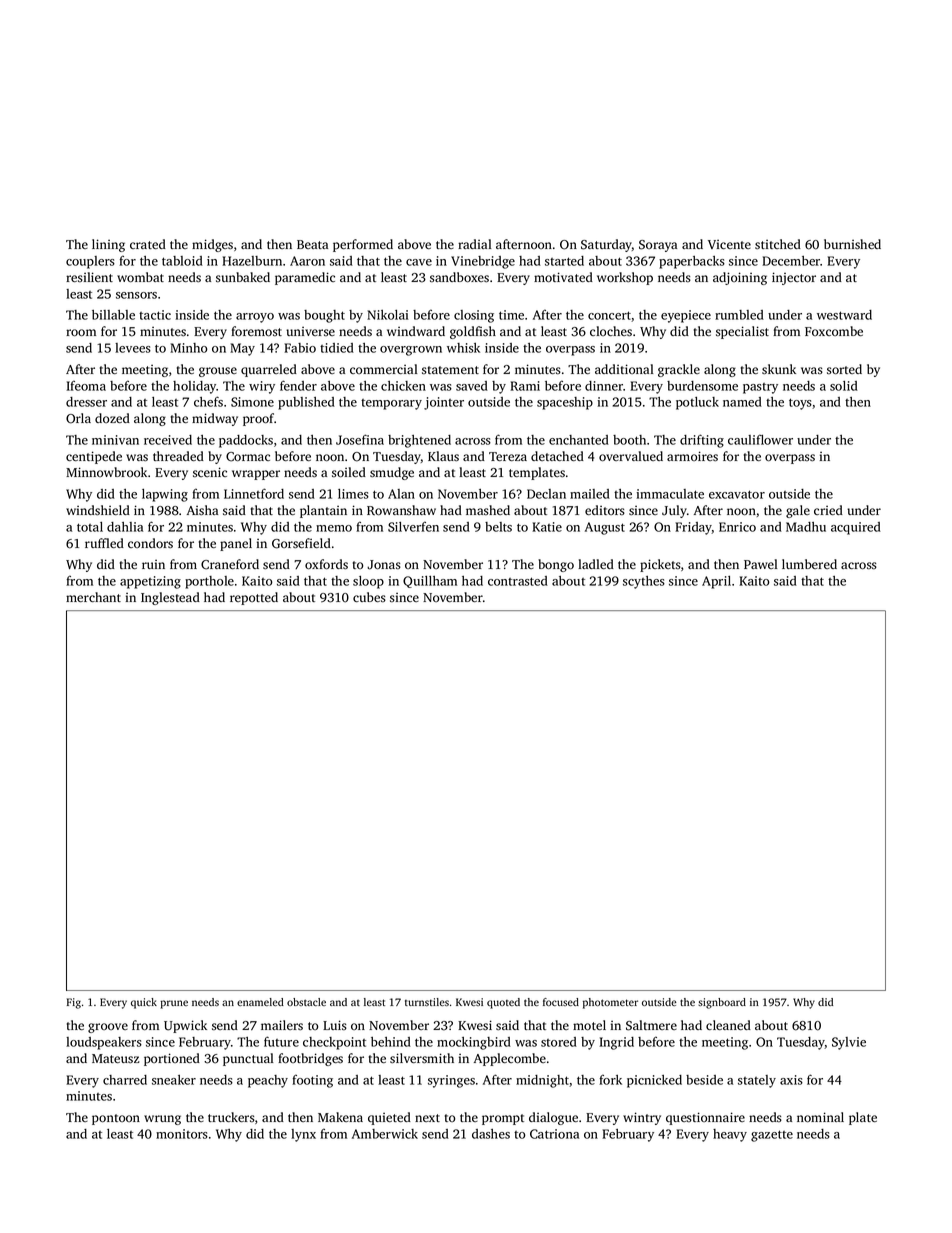 The width and height of the screenshot is (952, 1233). I want to click on contrasted, so click(518, 581).
